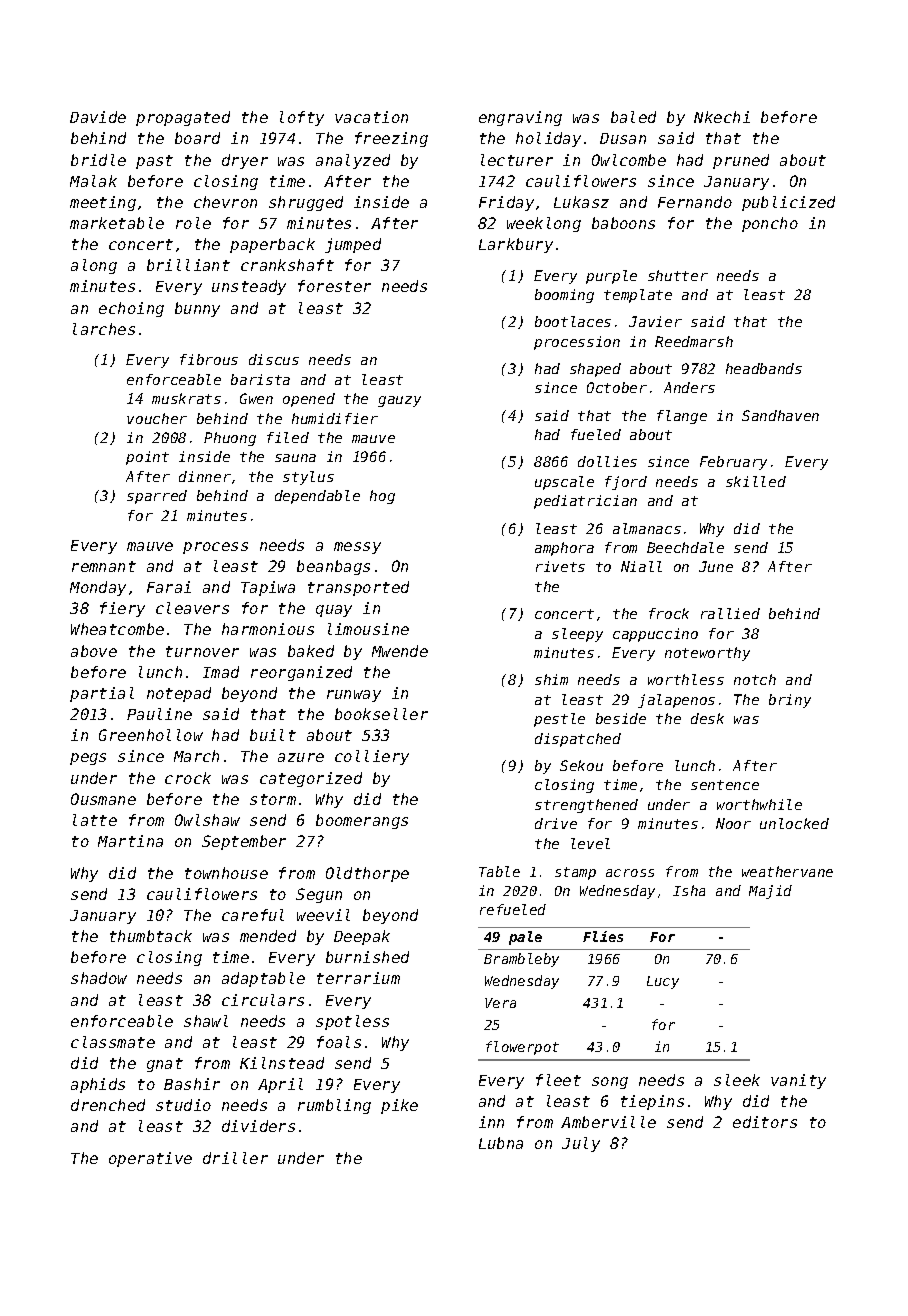  Describe the element at coordinates (372, 757) in the image. I see `colliery` at that location.
